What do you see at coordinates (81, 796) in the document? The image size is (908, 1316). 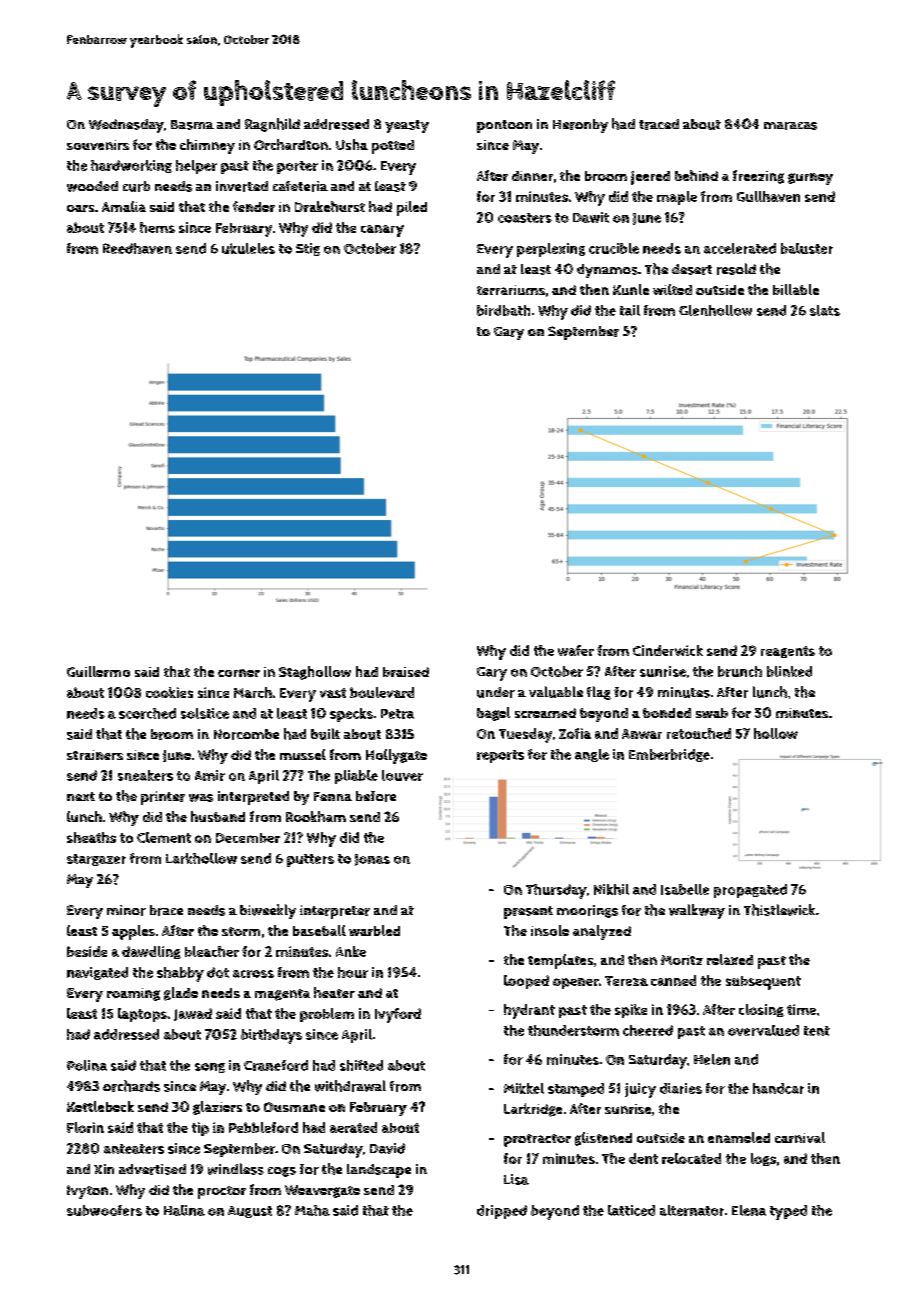 I see `next` at bounding box center [81, 796].
